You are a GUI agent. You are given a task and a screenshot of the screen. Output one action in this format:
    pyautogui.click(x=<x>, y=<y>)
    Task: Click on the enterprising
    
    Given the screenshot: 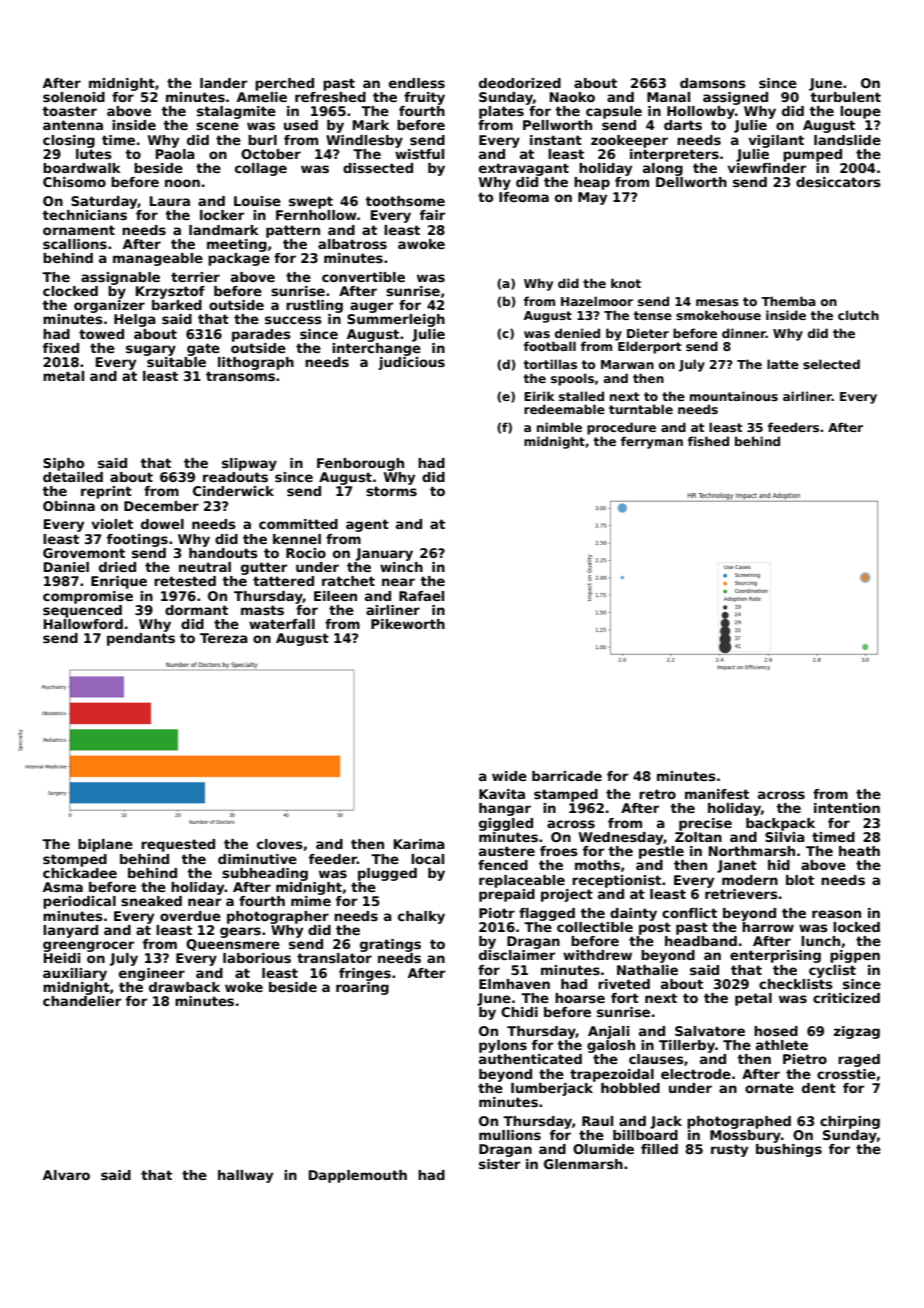 What is the action you would take?
    pyautogui.click(x=775, y=956)
